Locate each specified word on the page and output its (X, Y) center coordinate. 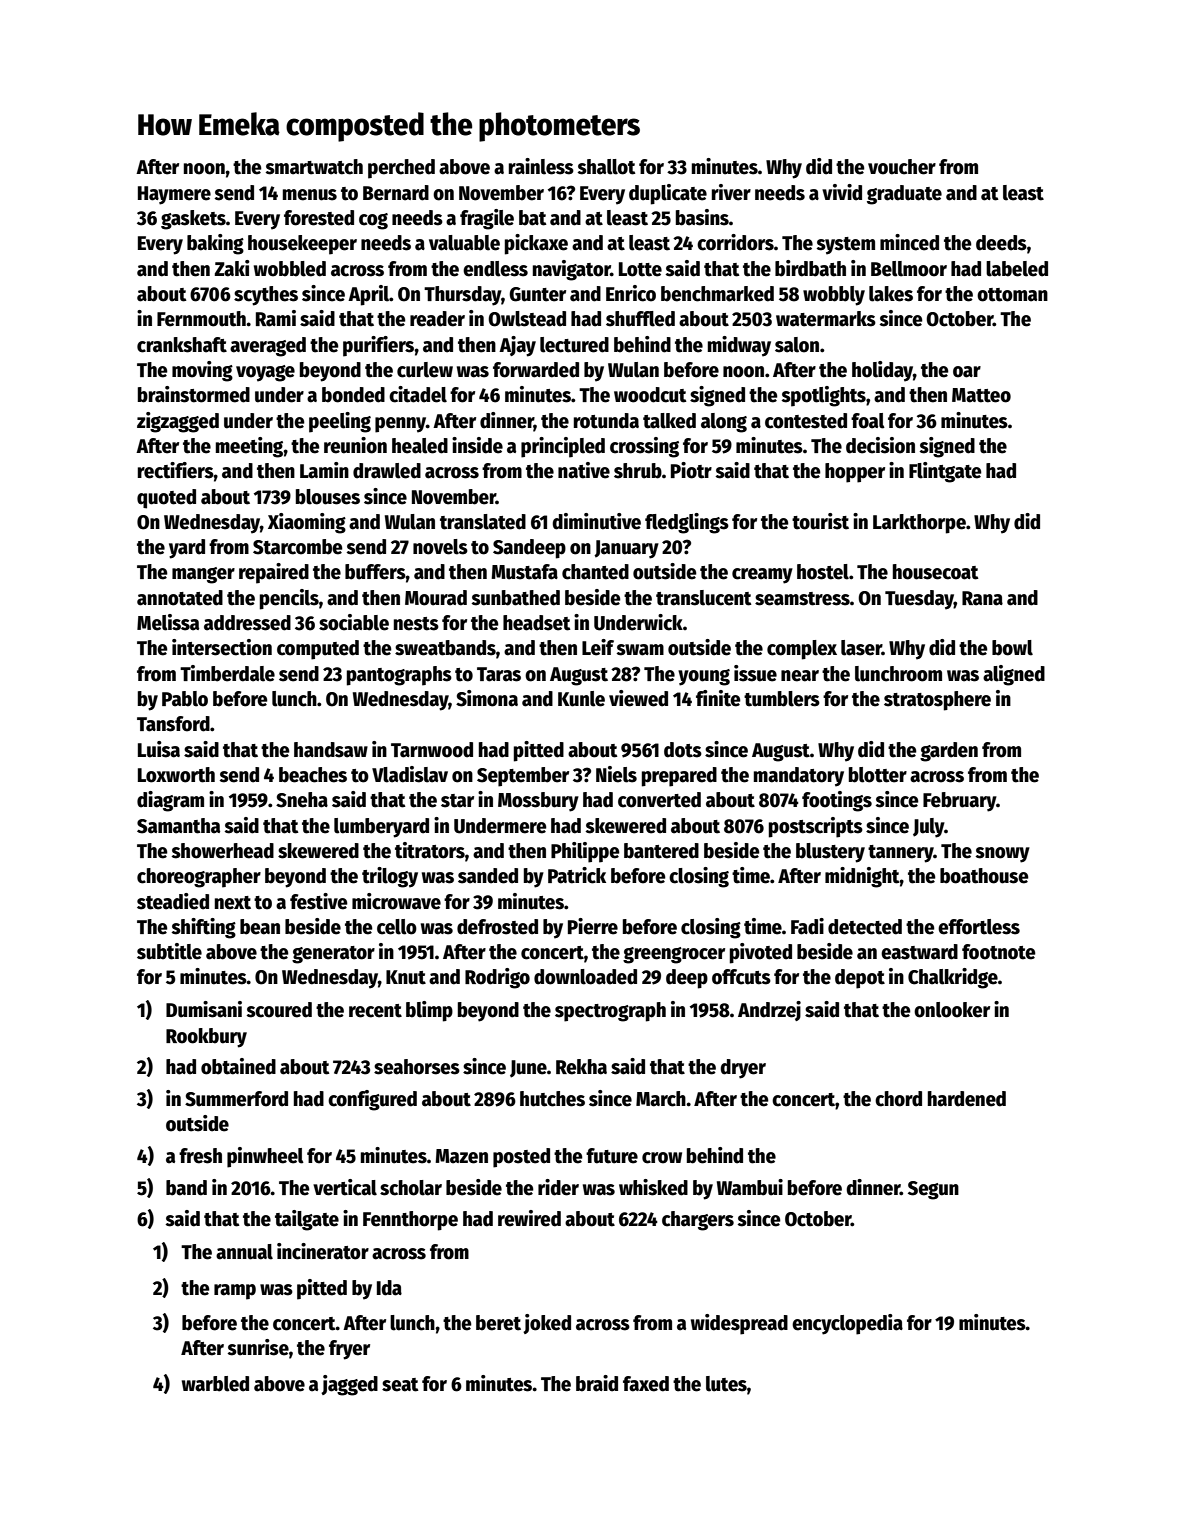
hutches (552, 1099)
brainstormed (194, 394)
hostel (823, 572)
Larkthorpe (919, 524)
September (523, 777)
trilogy (390, 877)
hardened (967, 1099)
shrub (638, 471)
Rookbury (206, 1038)
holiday (882, 371)
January (626, 549)
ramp (235, 1292)
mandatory (799, 777)
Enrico (631, 293)
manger (203, 575)
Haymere (174, 195)
